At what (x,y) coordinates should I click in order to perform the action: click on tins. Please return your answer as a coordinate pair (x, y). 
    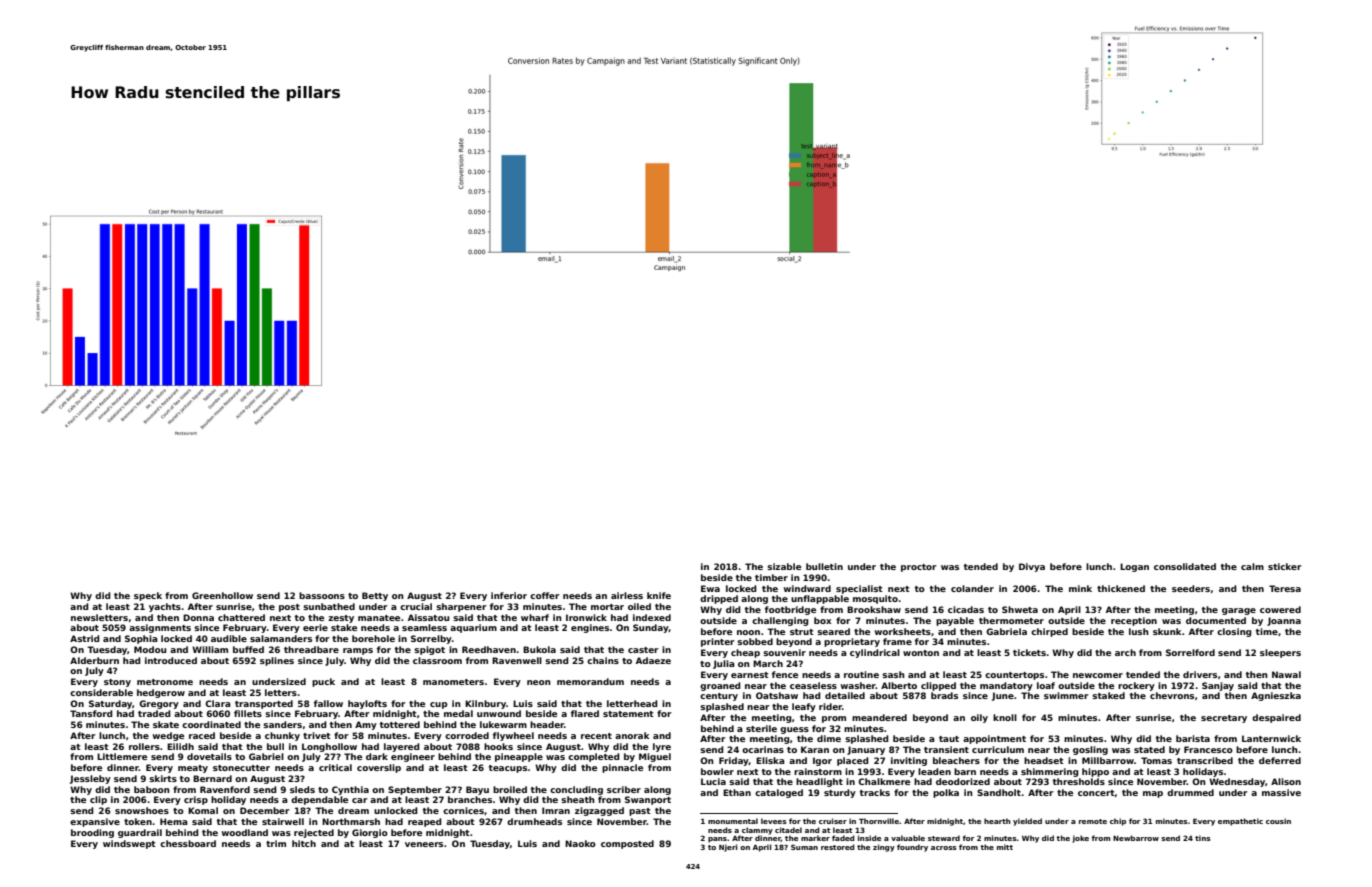
    Looking at the image, I should click on (1203, 838).
